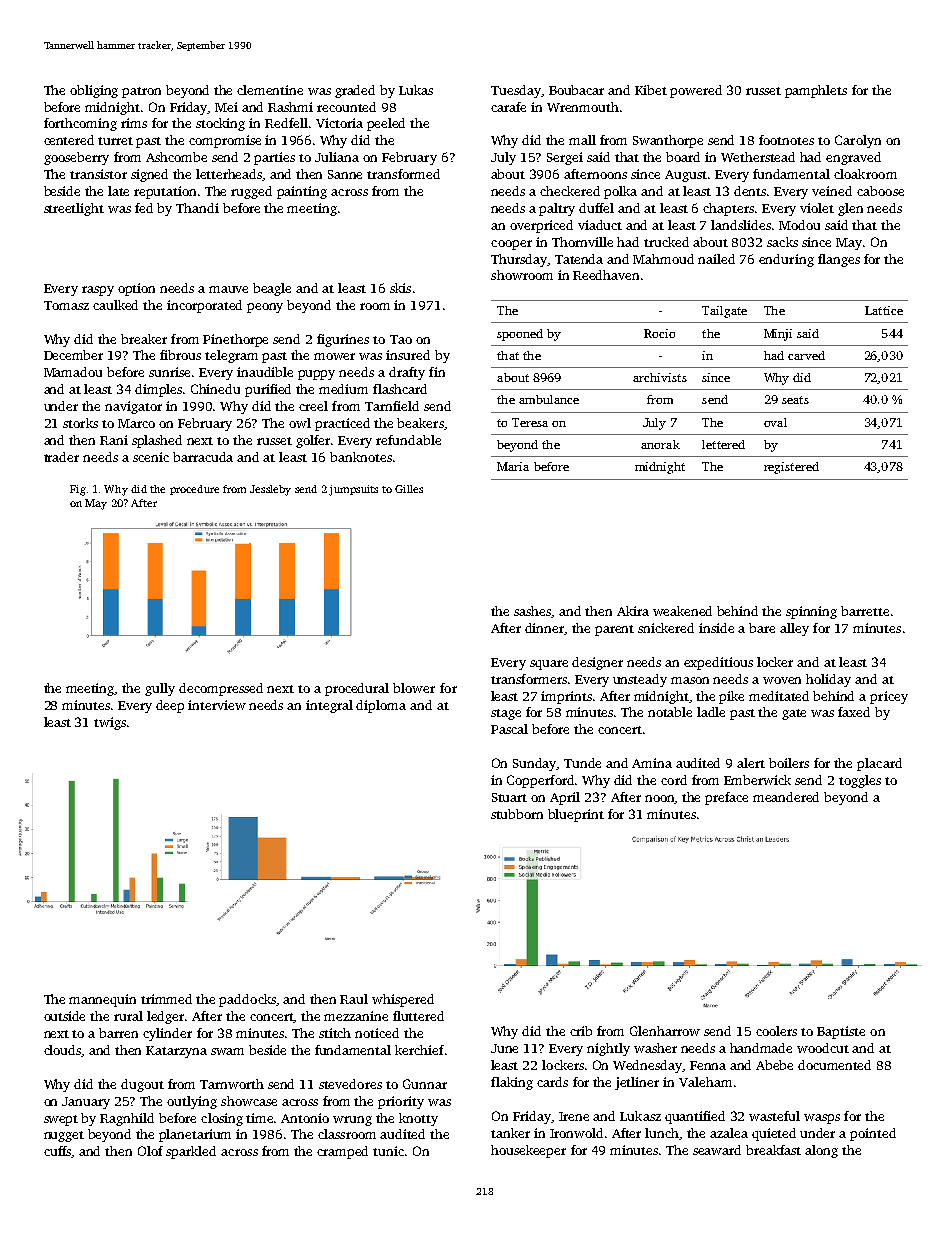  I want to click on inside, so click(716, 628).
